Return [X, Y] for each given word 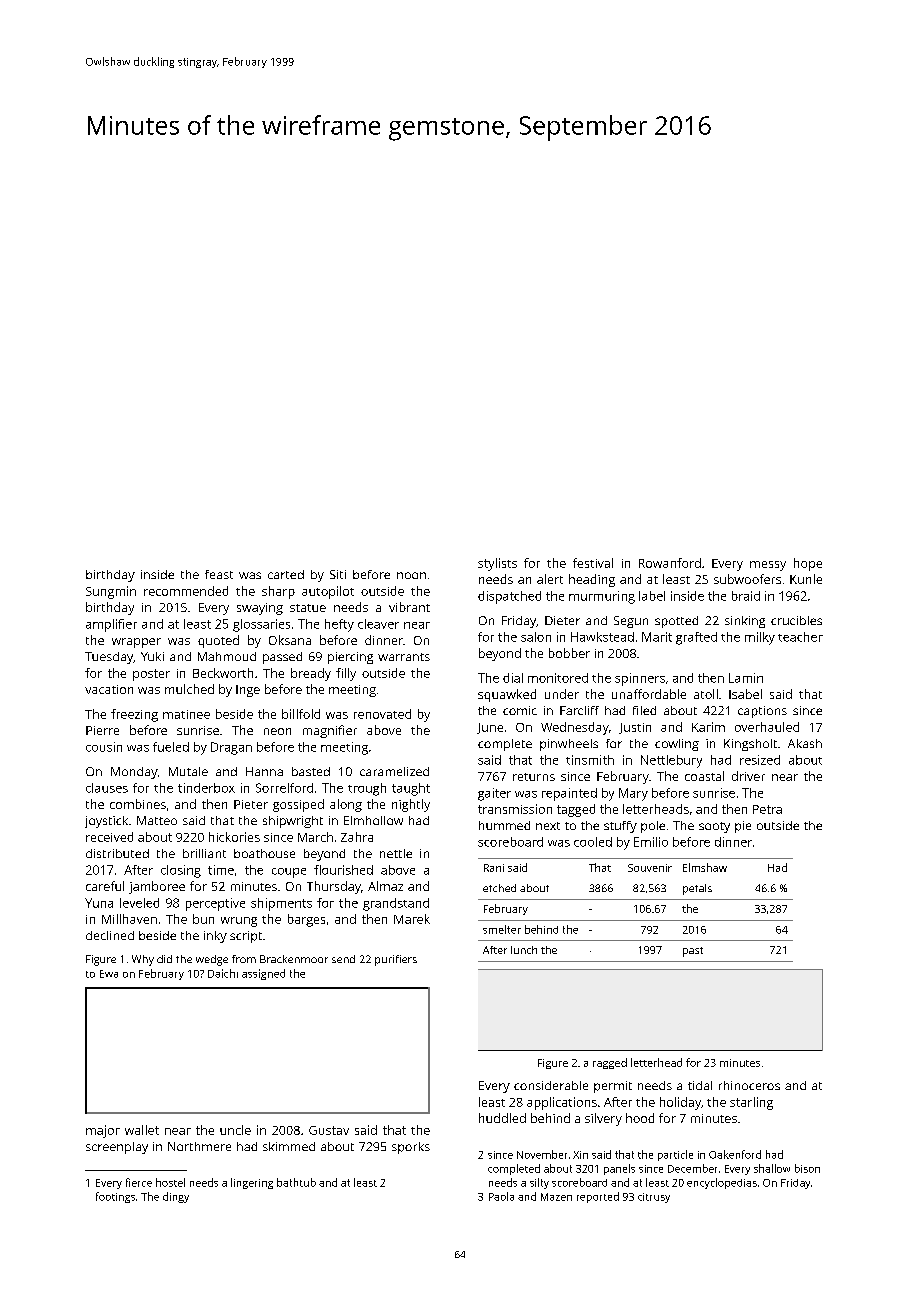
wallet [142, 1130]
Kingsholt [750, 745]
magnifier [330, 731]
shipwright [293, 822]
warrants [404, 657]
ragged [610, 1063]
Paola [501, 1196]
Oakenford [735, 1154]
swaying [260, 609]
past [693, 952]
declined [110, 935]
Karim [708, 727]
